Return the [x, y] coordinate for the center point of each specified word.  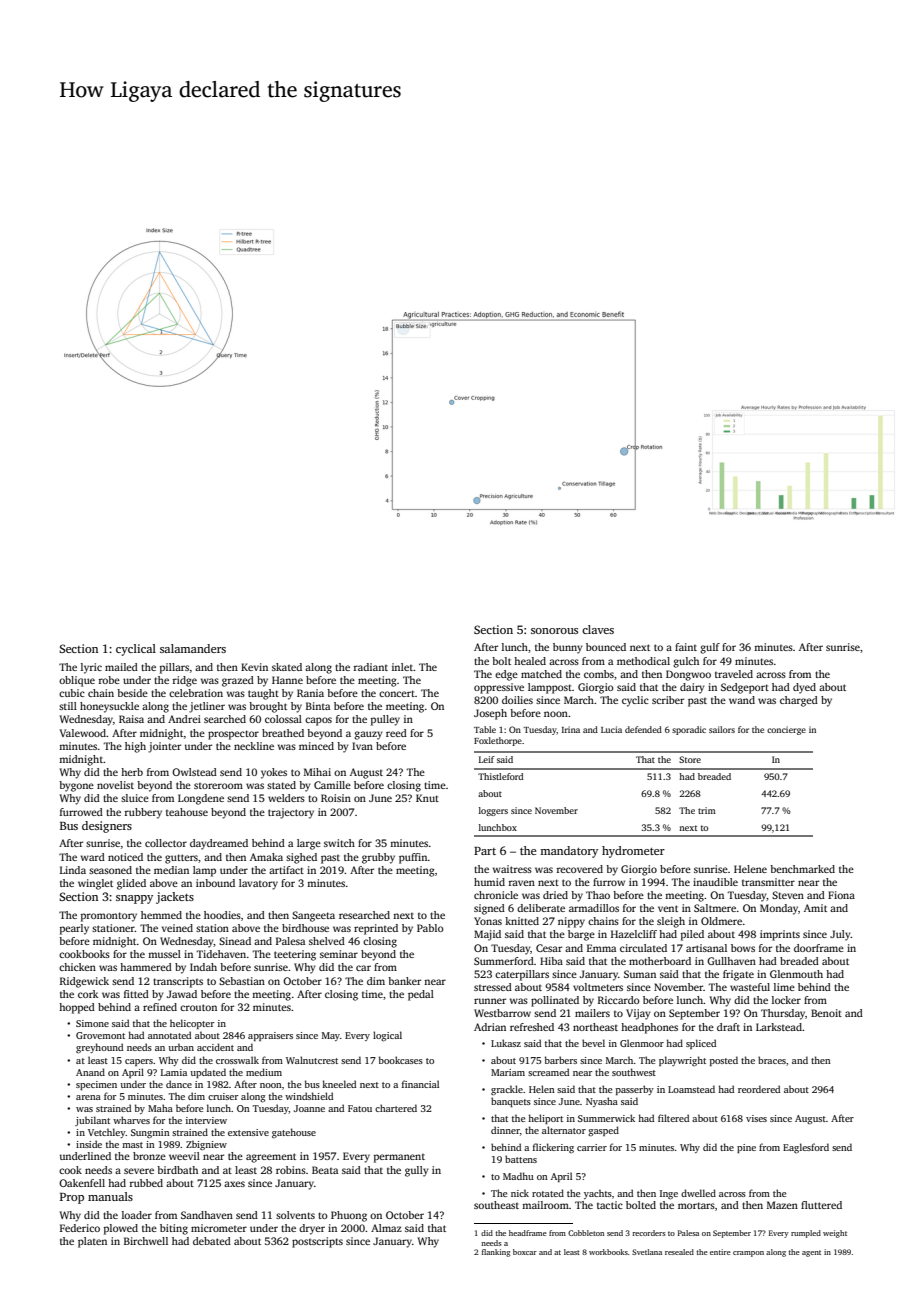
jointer [164, 747]
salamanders [193, 648]
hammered [146, 967]
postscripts [317, 1242]
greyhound [99, 1048]
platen [92, 1242]
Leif [487, 759]
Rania [310, 693]
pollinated [555, 1001]
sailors [722, 729]
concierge [786, 730]
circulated [643, 948]
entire [720, 1252]
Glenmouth [796, 974]
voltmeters [598, 987]
